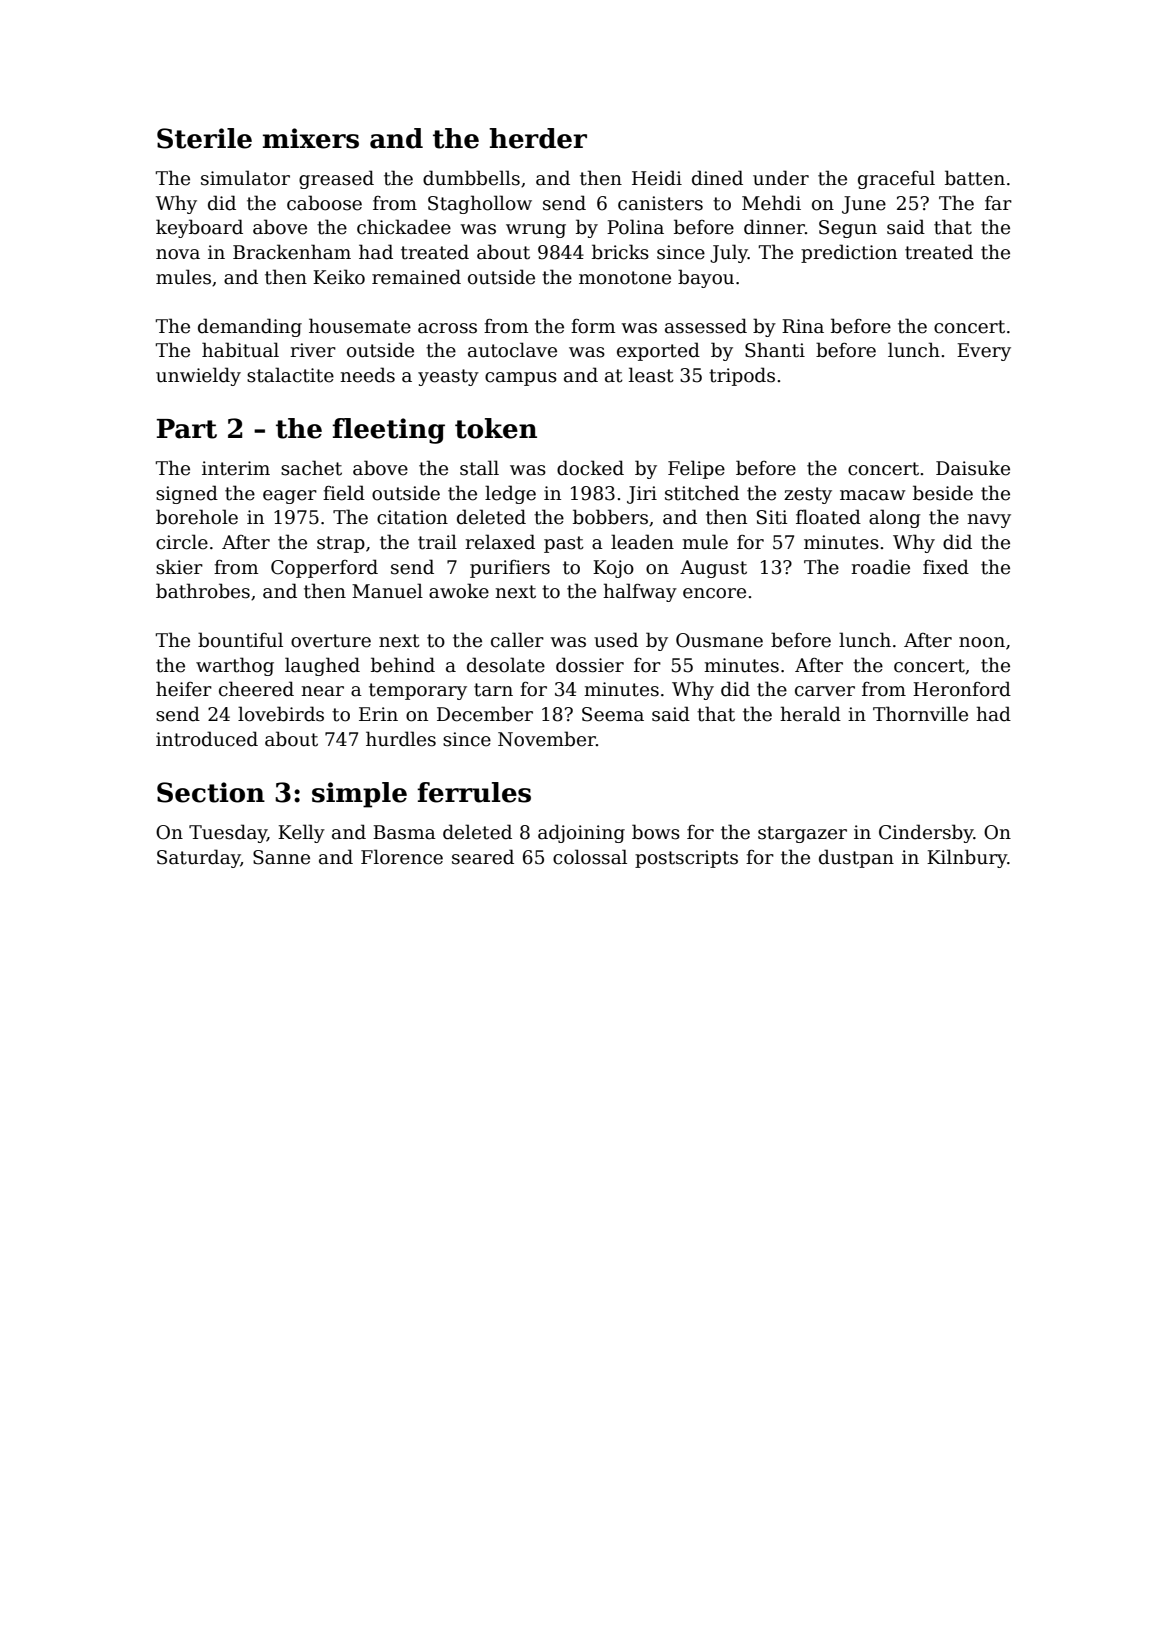  I want to click on monotone, so click(625, 278).
